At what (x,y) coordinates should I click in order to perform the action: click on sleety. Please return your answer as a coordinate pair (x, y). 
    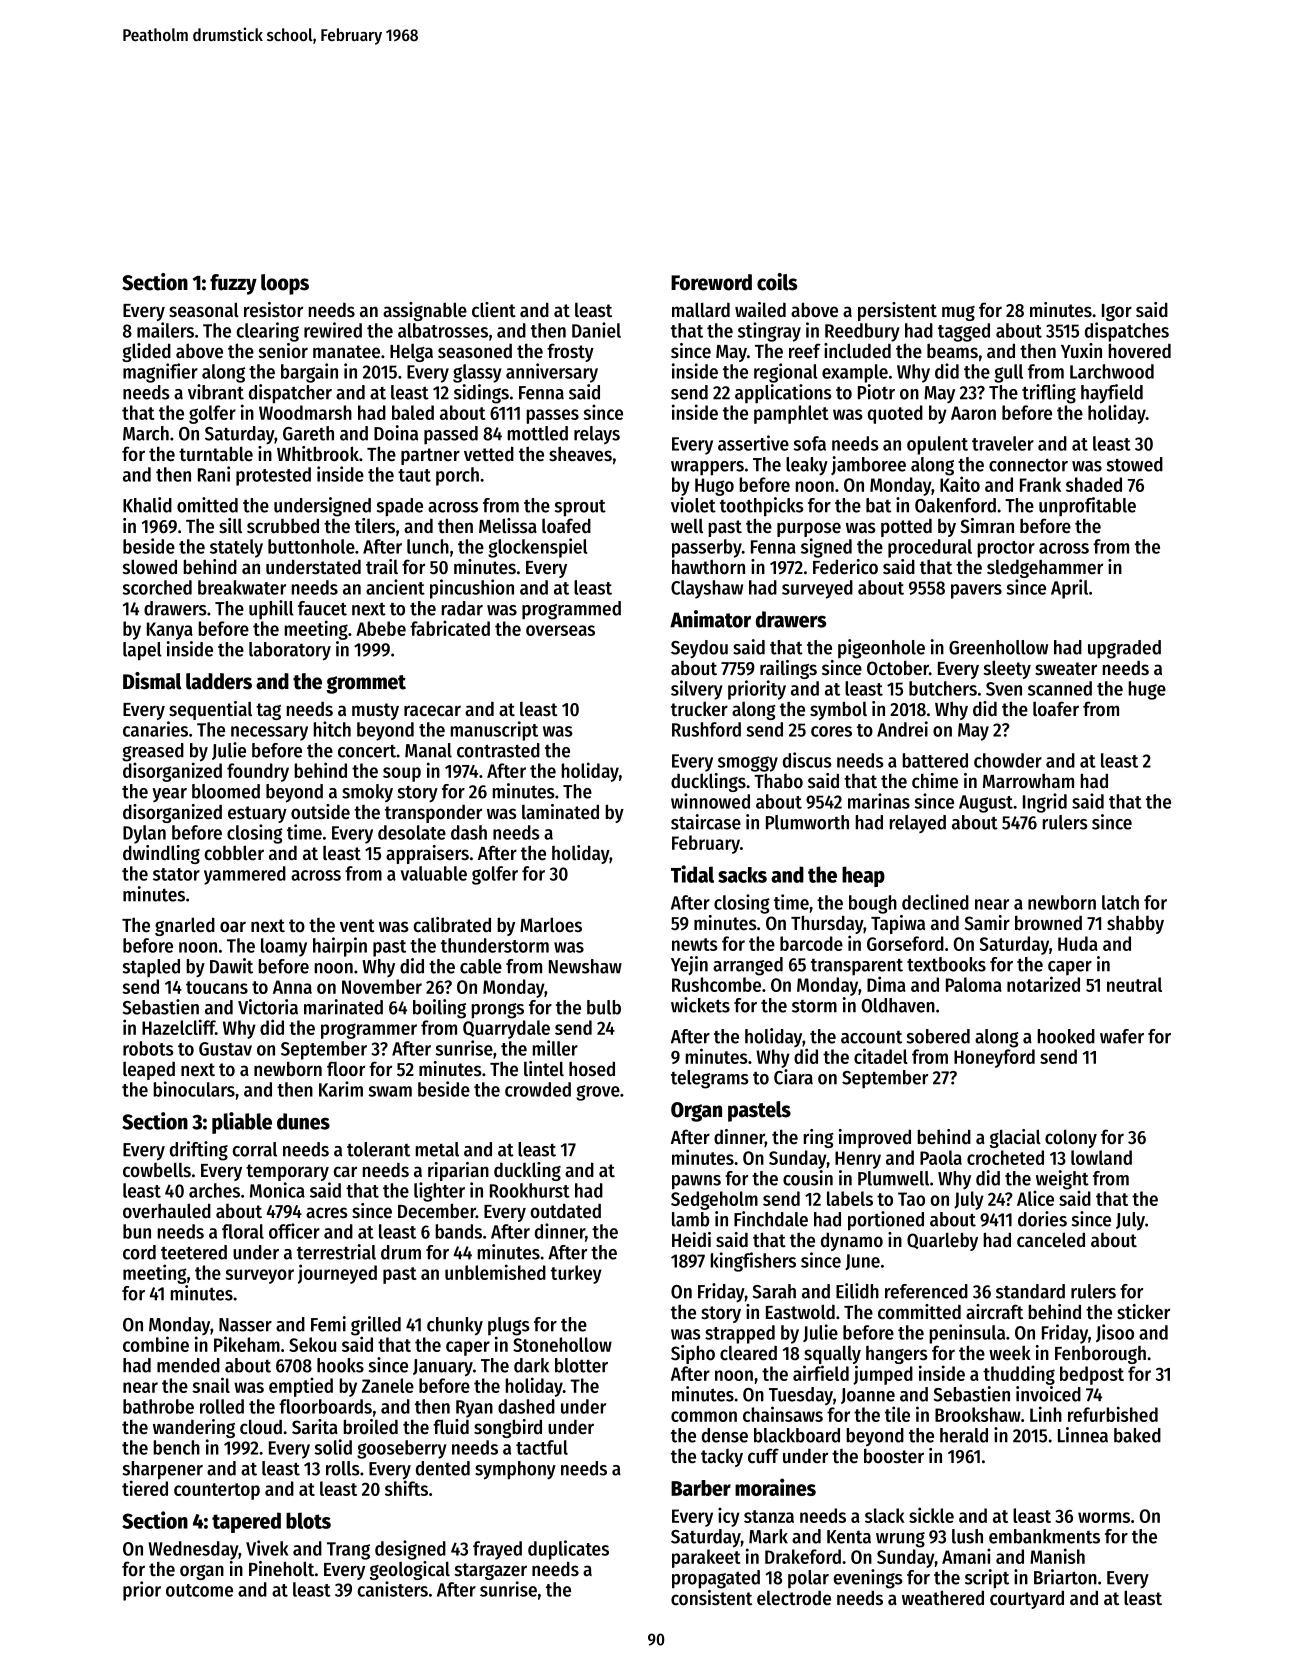
    Looking at the image, I should click on (1007, 669).
